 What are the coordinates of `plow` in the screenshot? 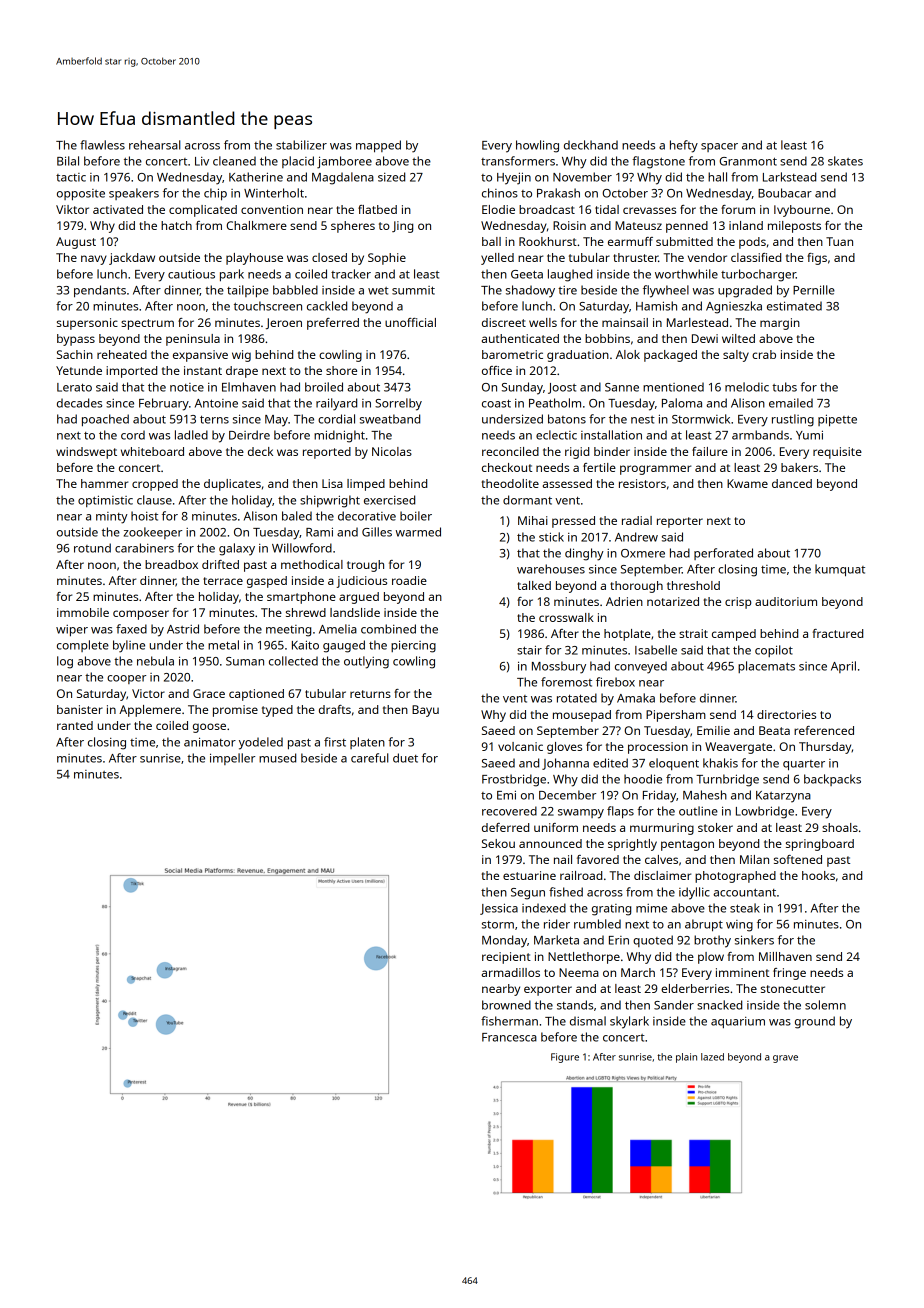 It's located at (711, 958).
